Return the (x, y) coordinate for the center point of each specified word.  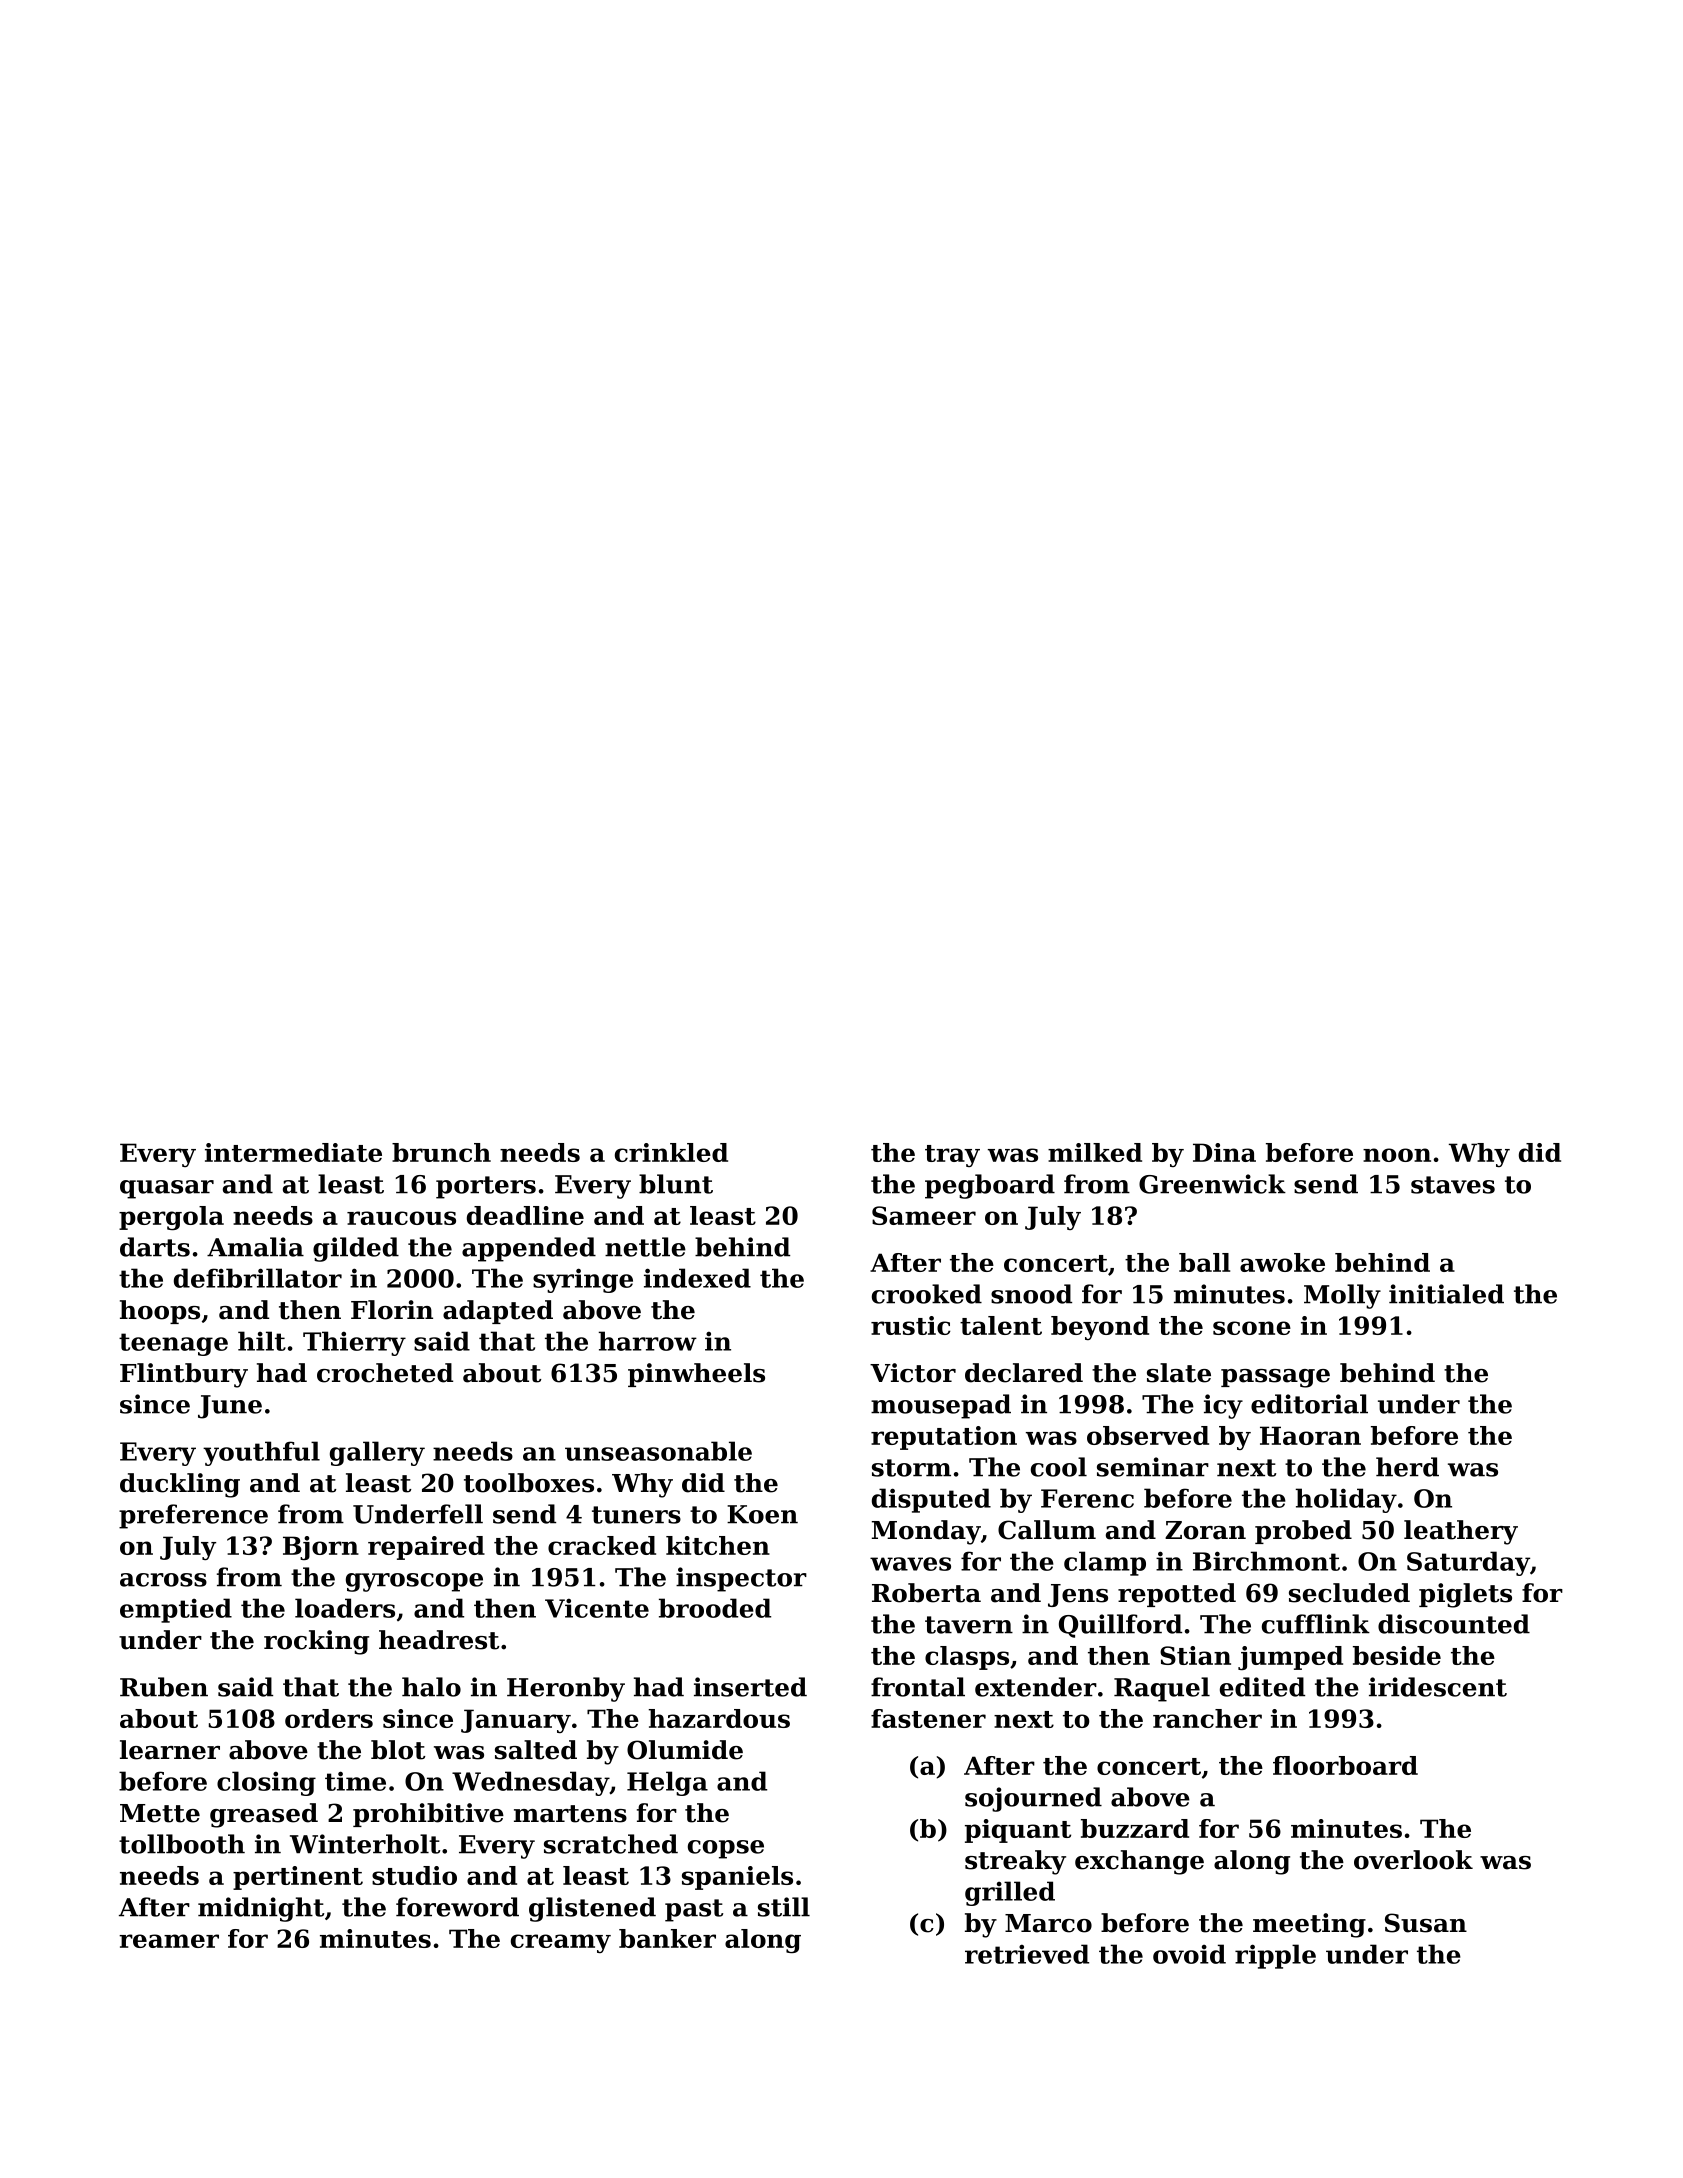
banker (667, 1938)
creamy (561, 1943)
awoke (1282, 1262)
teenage (173, 1344)
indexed (697, 1278)
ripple (1275, 1956)
